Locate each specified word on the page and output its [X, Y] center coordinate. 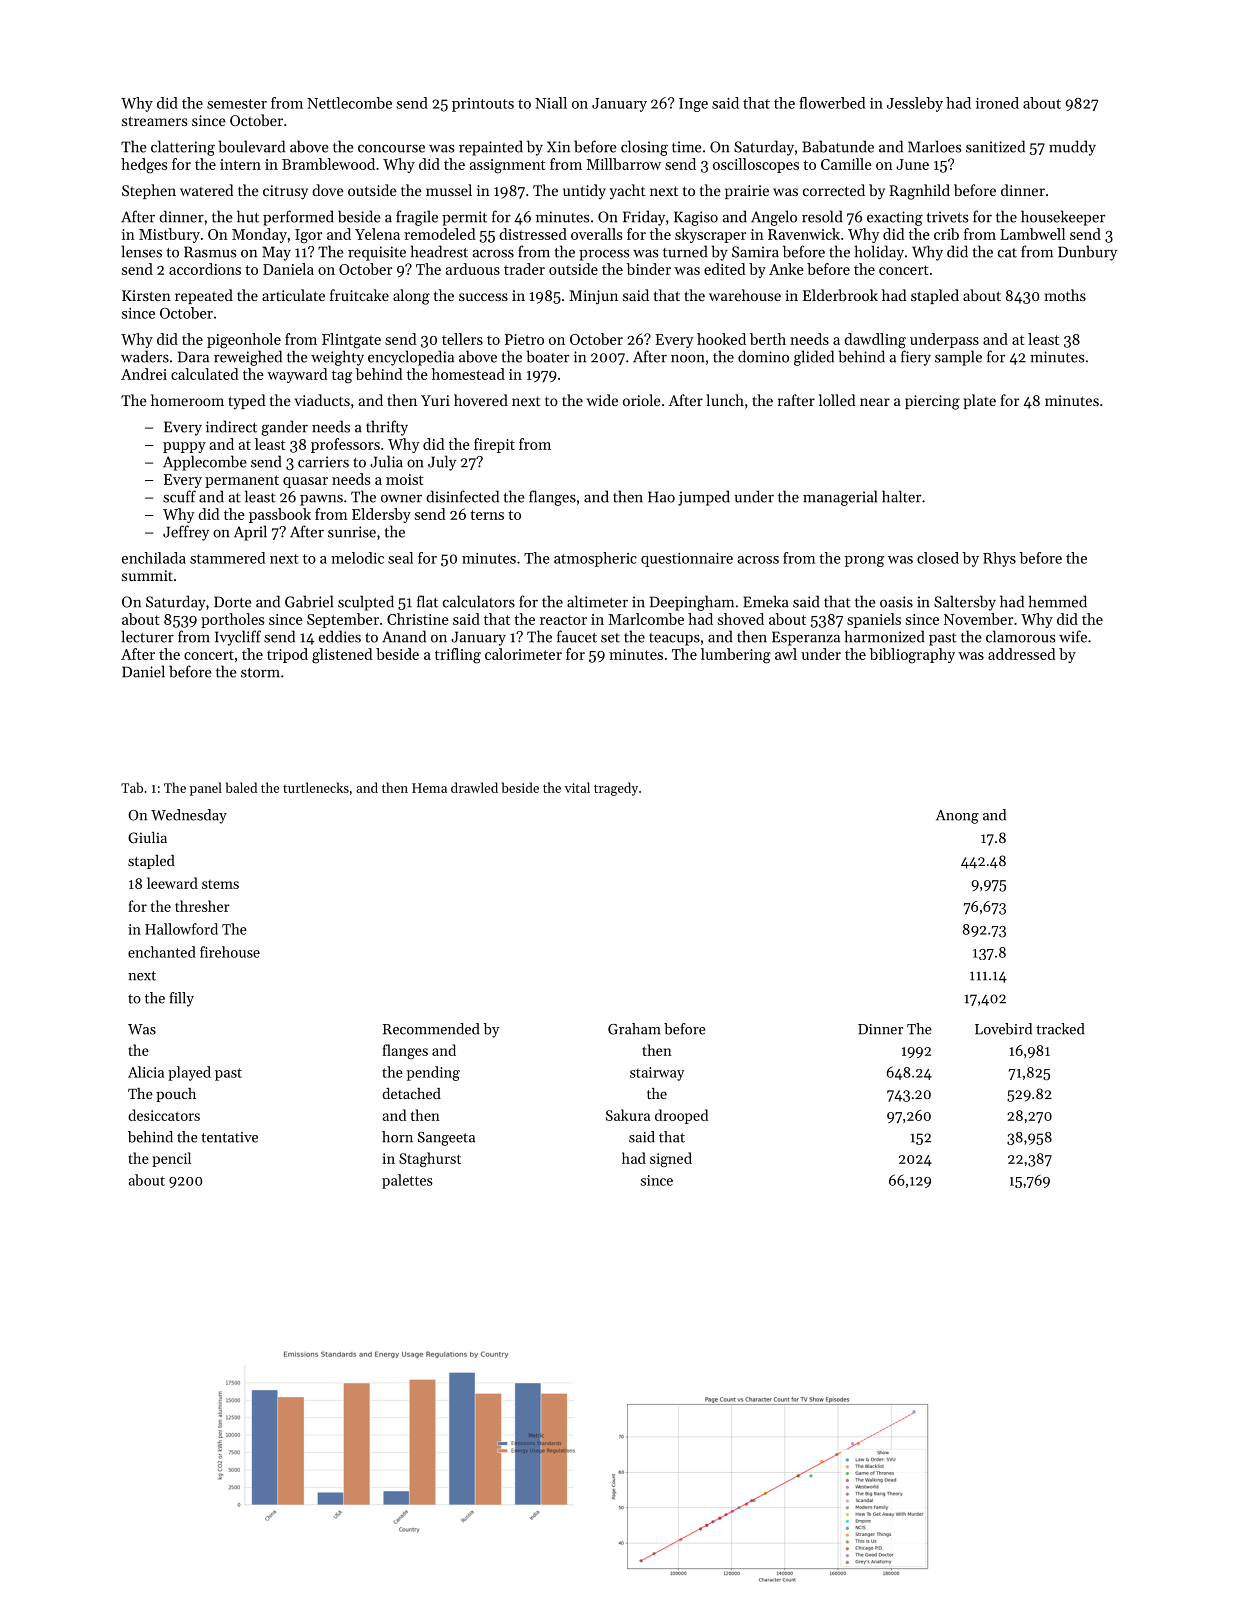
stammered [227, 558]
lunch [725, 400]
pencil [171, 1159]
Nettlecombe [349, 103]
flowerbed [832, 103]
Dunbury [1087, 253]
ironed [997, 103]
